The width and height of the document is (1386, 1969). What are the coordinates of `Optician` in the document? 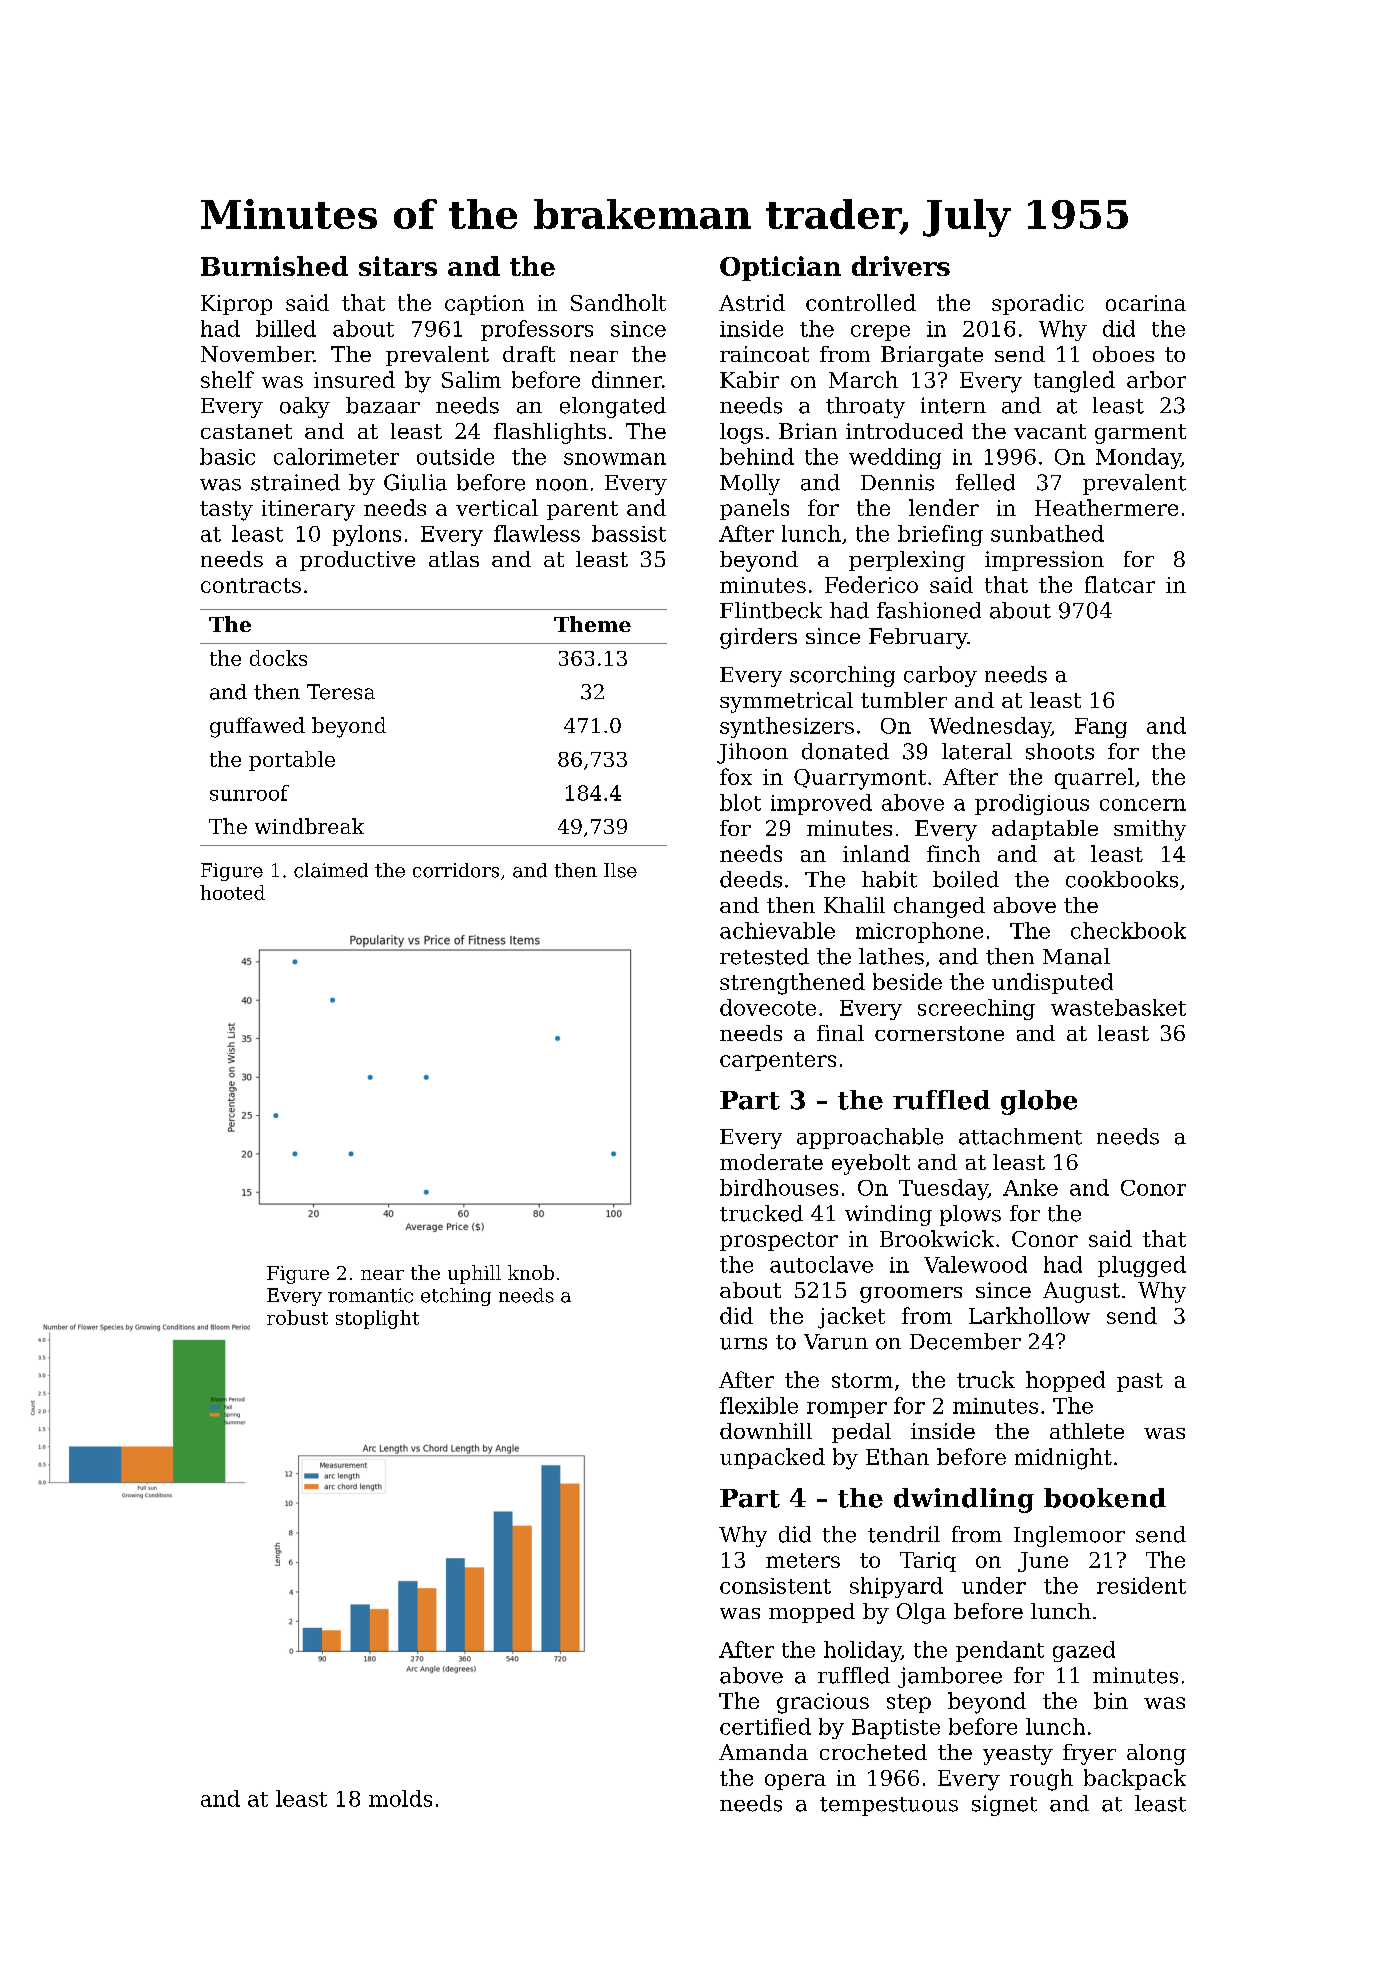 It's located at (780, 268).
